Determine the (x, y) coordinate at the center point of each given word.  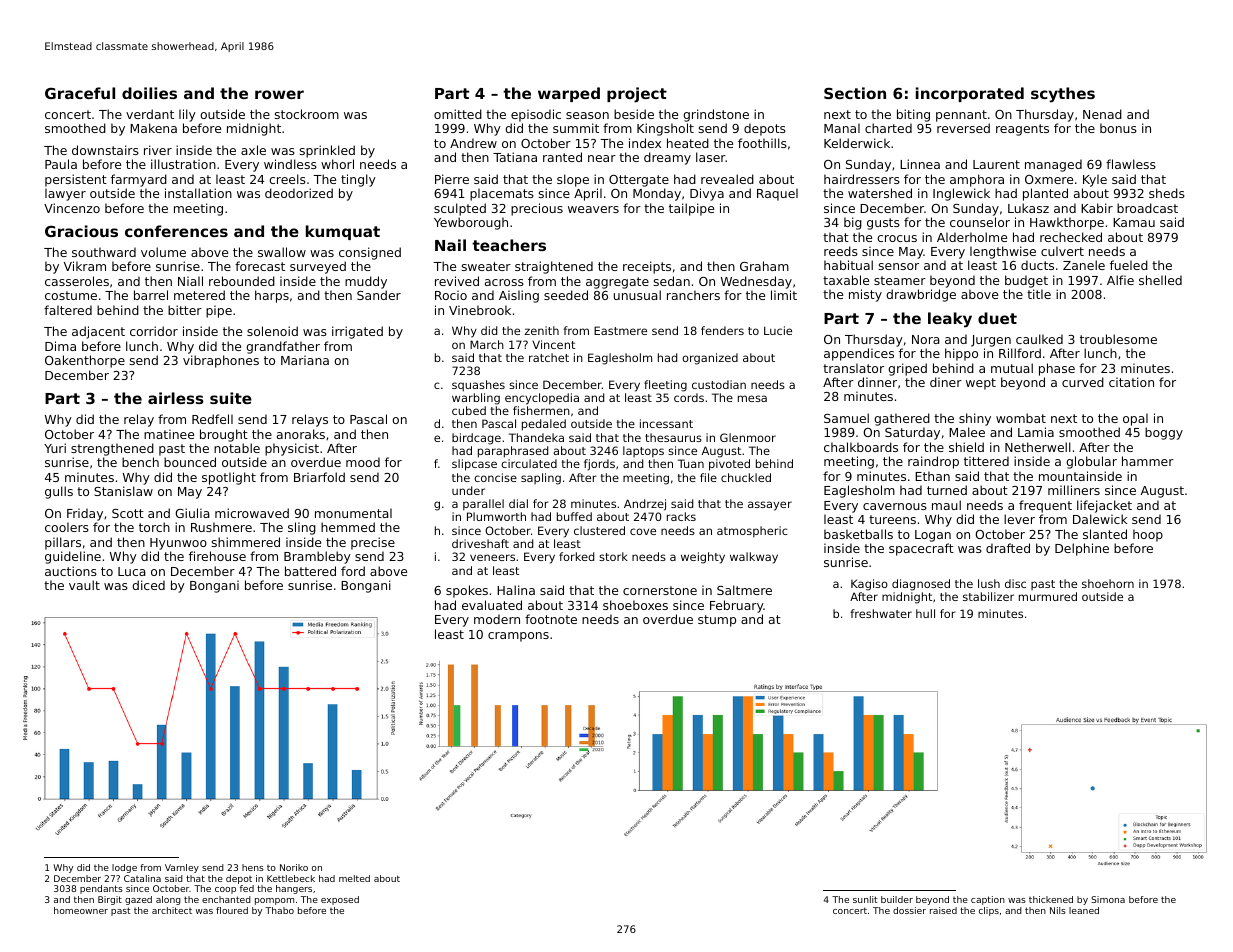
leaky (950, 320)
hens (253, 867)
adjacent (98, 332)
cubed (469, 410)
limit (784, 295)
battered (310, 571)
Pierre (452, 179)
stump (717, 621)
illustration (183, 164)
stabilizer (988, 596)
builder (897, 899)
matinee (169, 434)
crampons (518, 637)
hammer (1148, 461)
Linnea (920, 164)
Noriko (294, 867)
